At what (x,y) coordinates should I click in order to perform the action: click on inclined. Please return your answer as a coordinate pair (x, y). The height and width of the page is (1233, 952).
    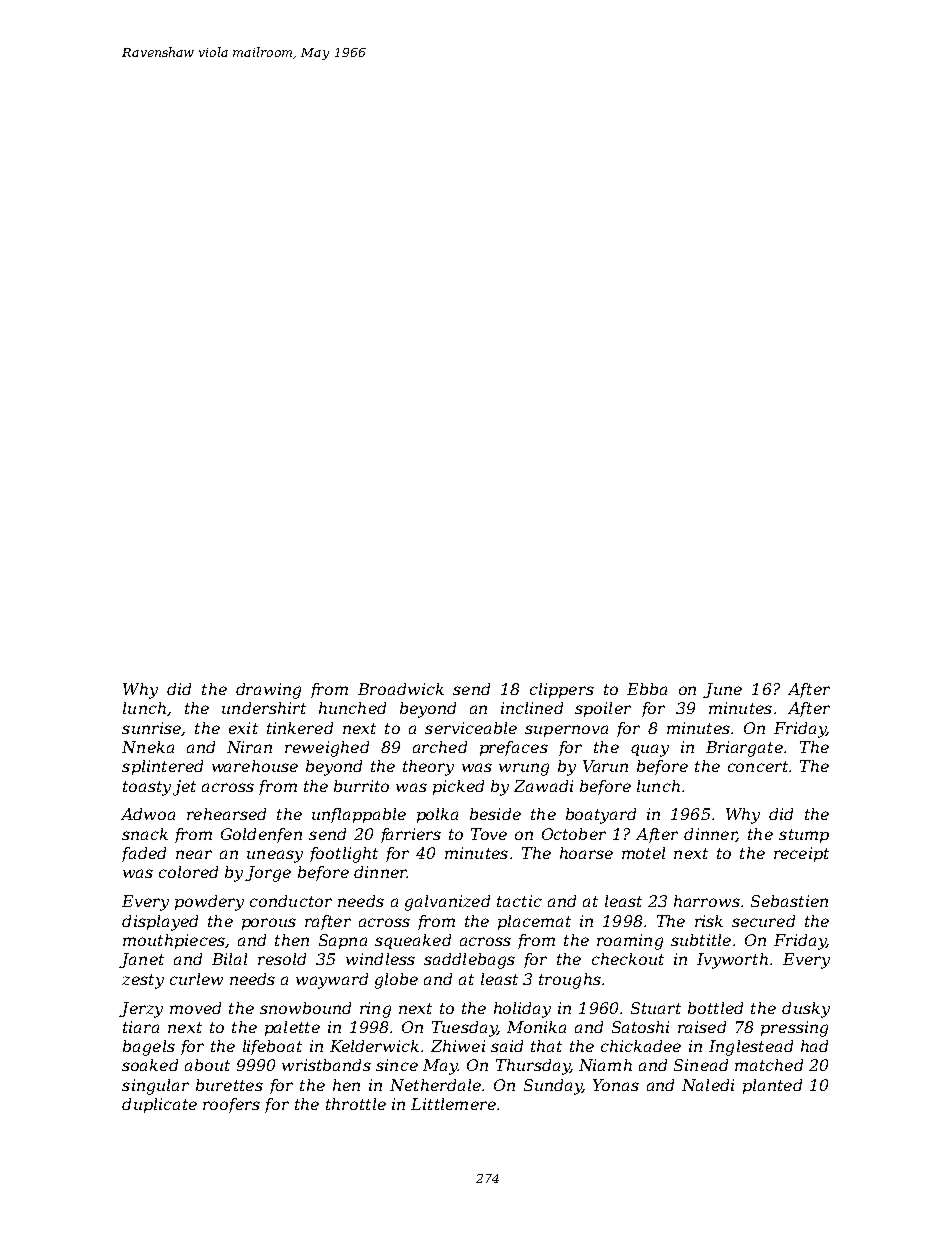
    Looking at the image, I should click on (532, 708).
